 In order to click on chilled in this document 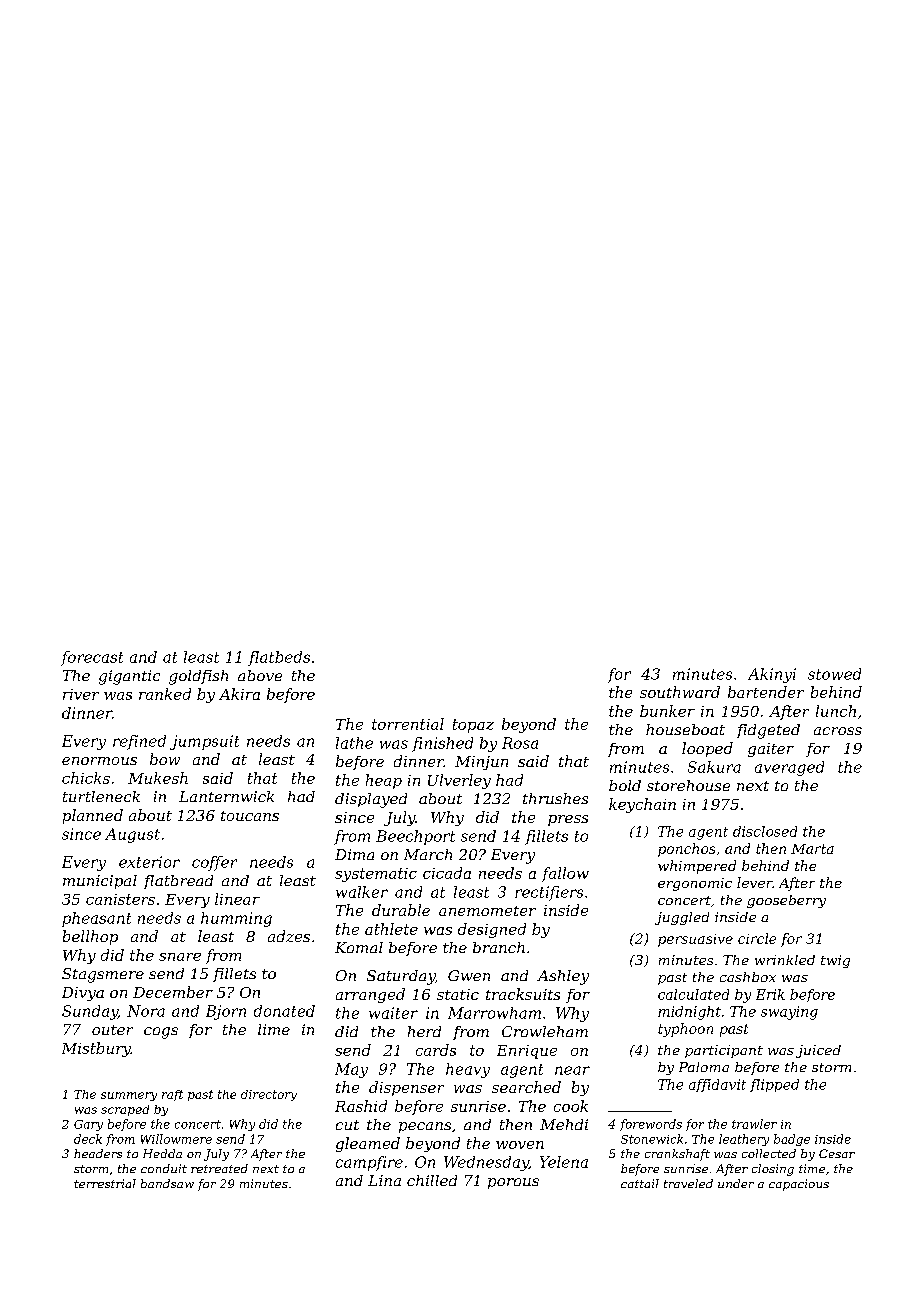, I will do `click(432, 1180)`.
